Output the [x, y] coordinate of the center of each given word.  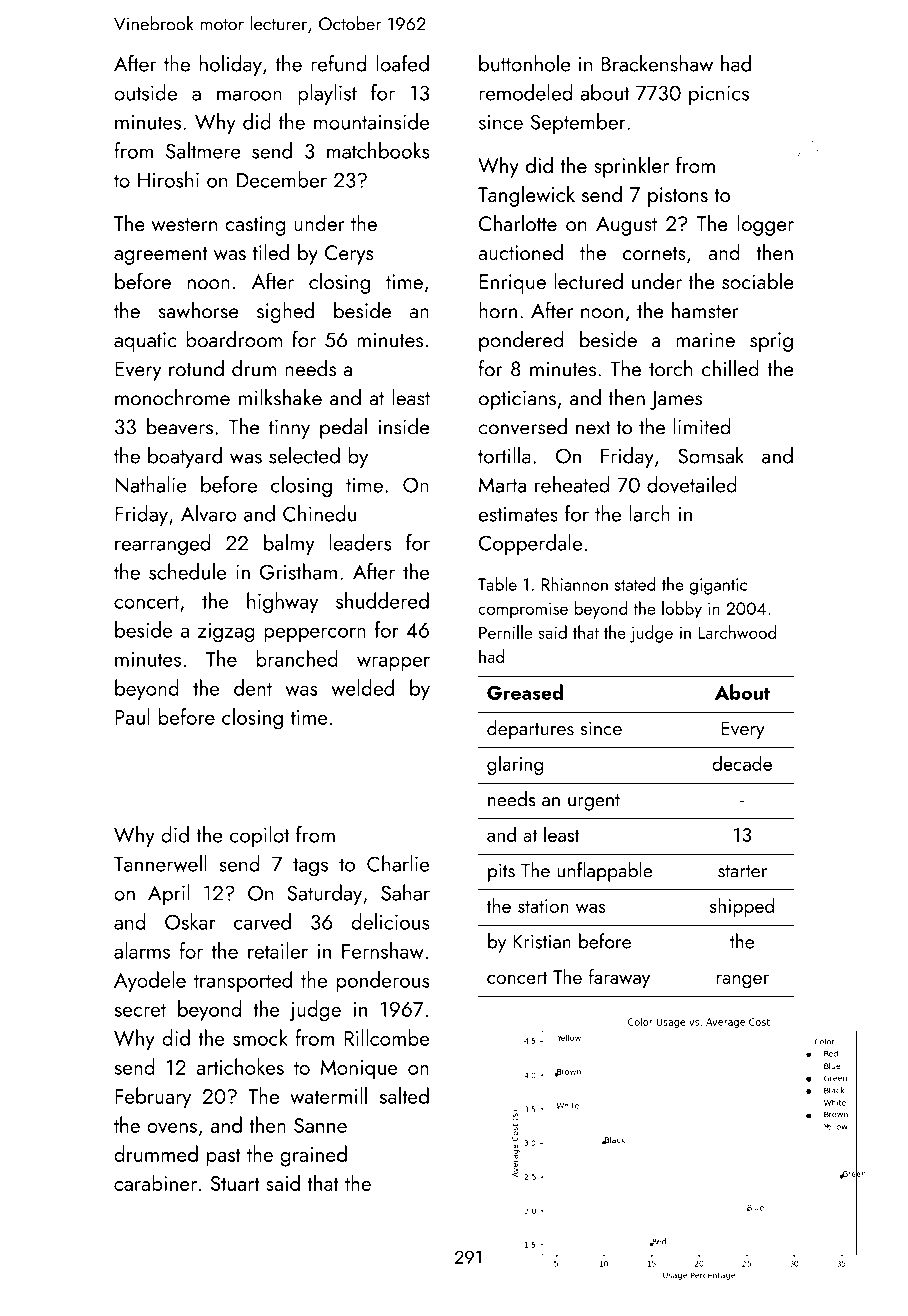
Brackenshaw [657, 63]
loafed [402, 63]
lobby [682, 610]
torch [671, 368]
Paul [132, 716]
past [224, 1158]
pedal [343, 428]
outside [145, 92]
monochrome [172, 397]
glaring [515, 765]
